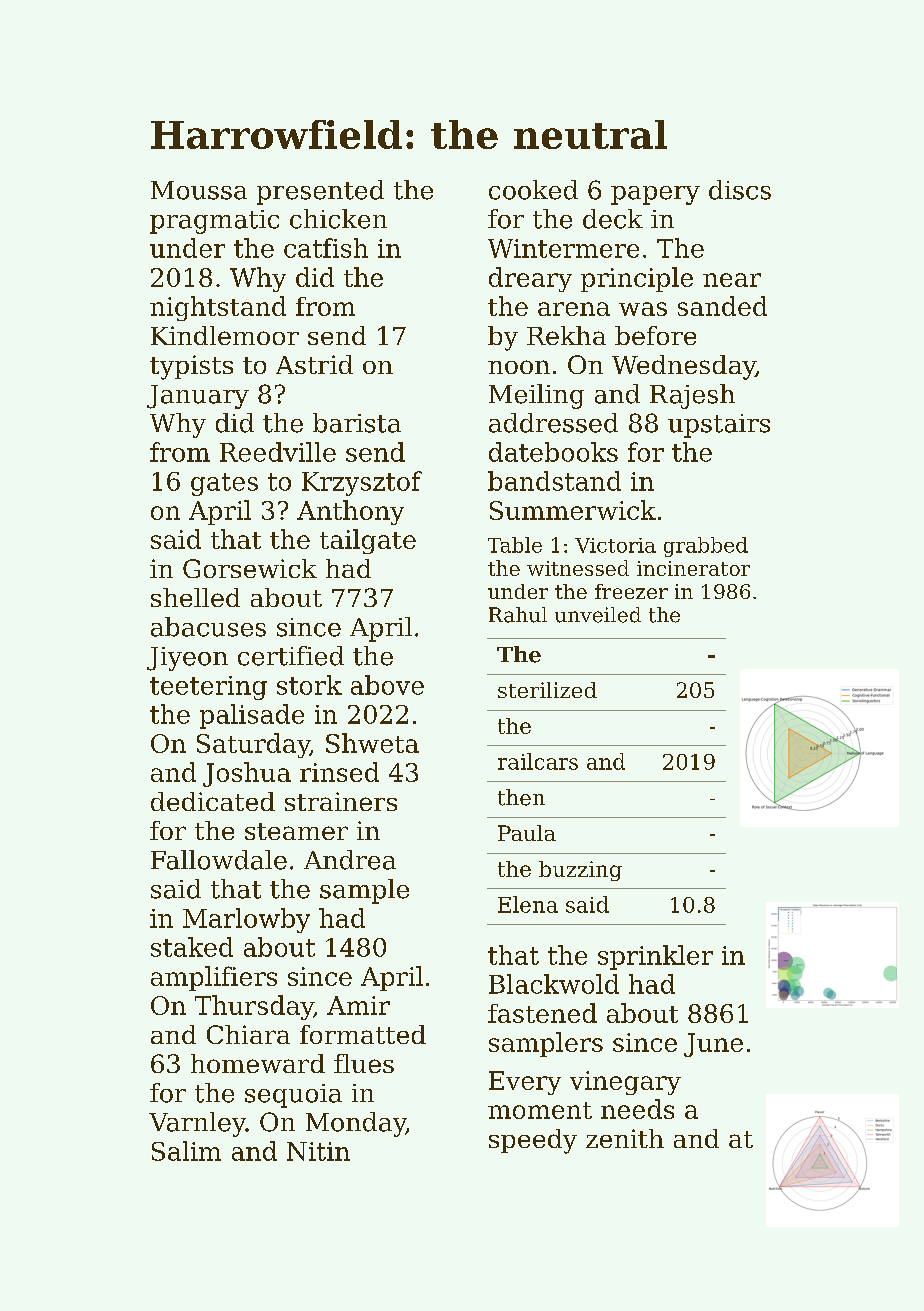 Image resolution: width=924 pixels, height=1311 pixels. What do you see at coordinates (224, 484) in the document?
I see `gates` at bounding box center [224, 484].
